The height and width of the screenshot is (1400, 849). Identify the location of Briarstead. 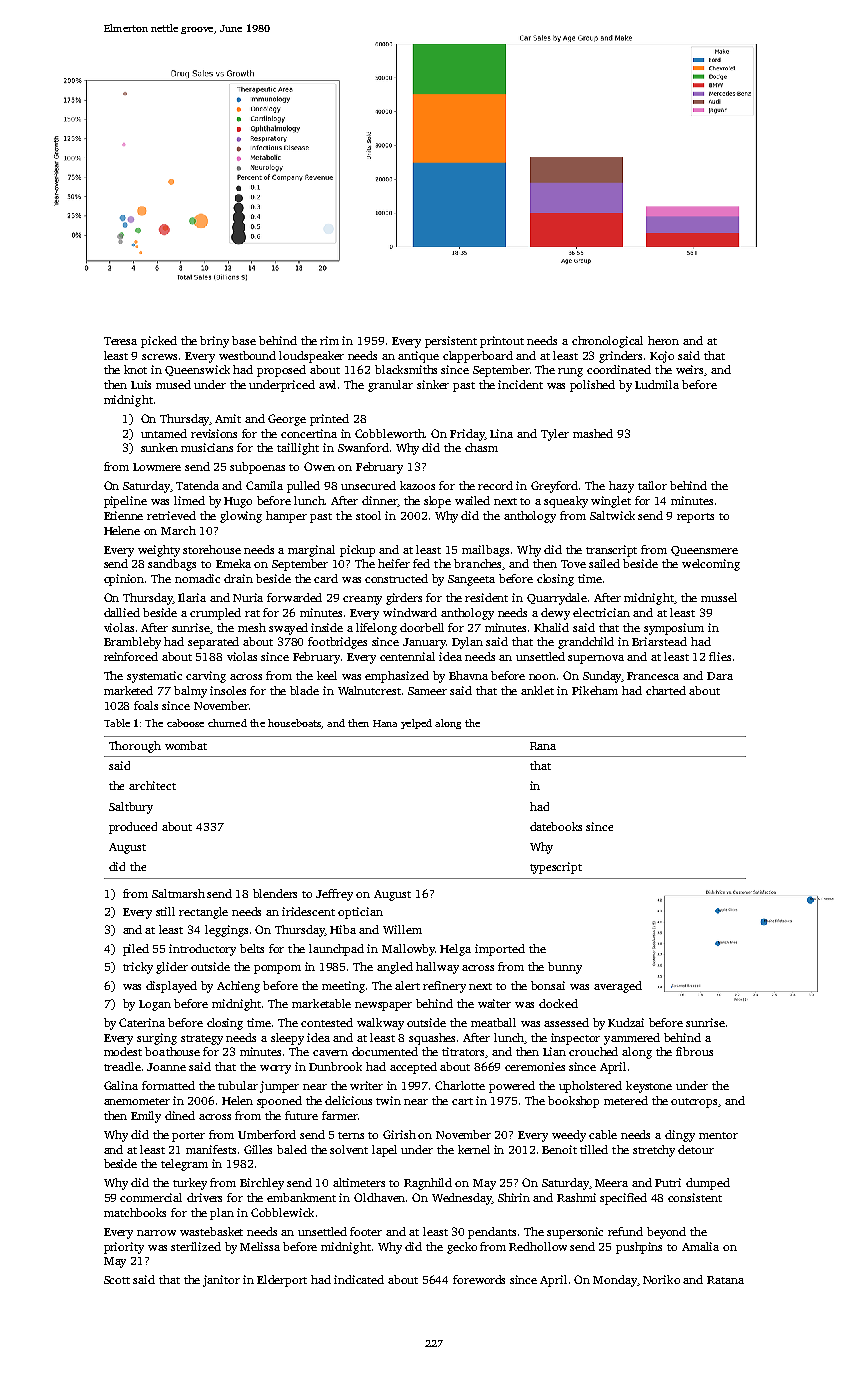
(659, 641).
